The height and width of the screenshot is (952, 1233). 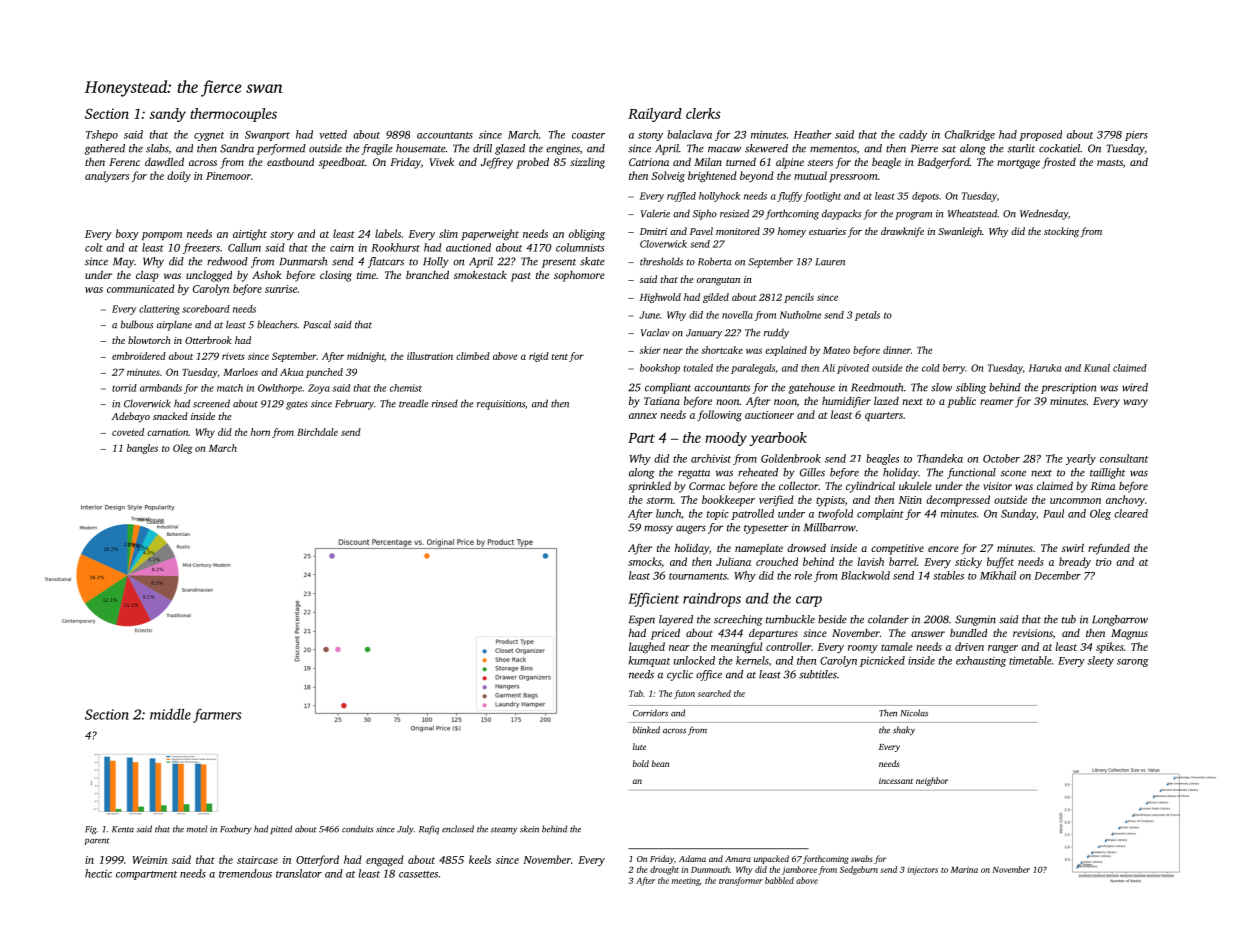 What do you see at coordinates (124, 388) in the screenshot?
I see `torrid` at bounding box center [124, 388].
